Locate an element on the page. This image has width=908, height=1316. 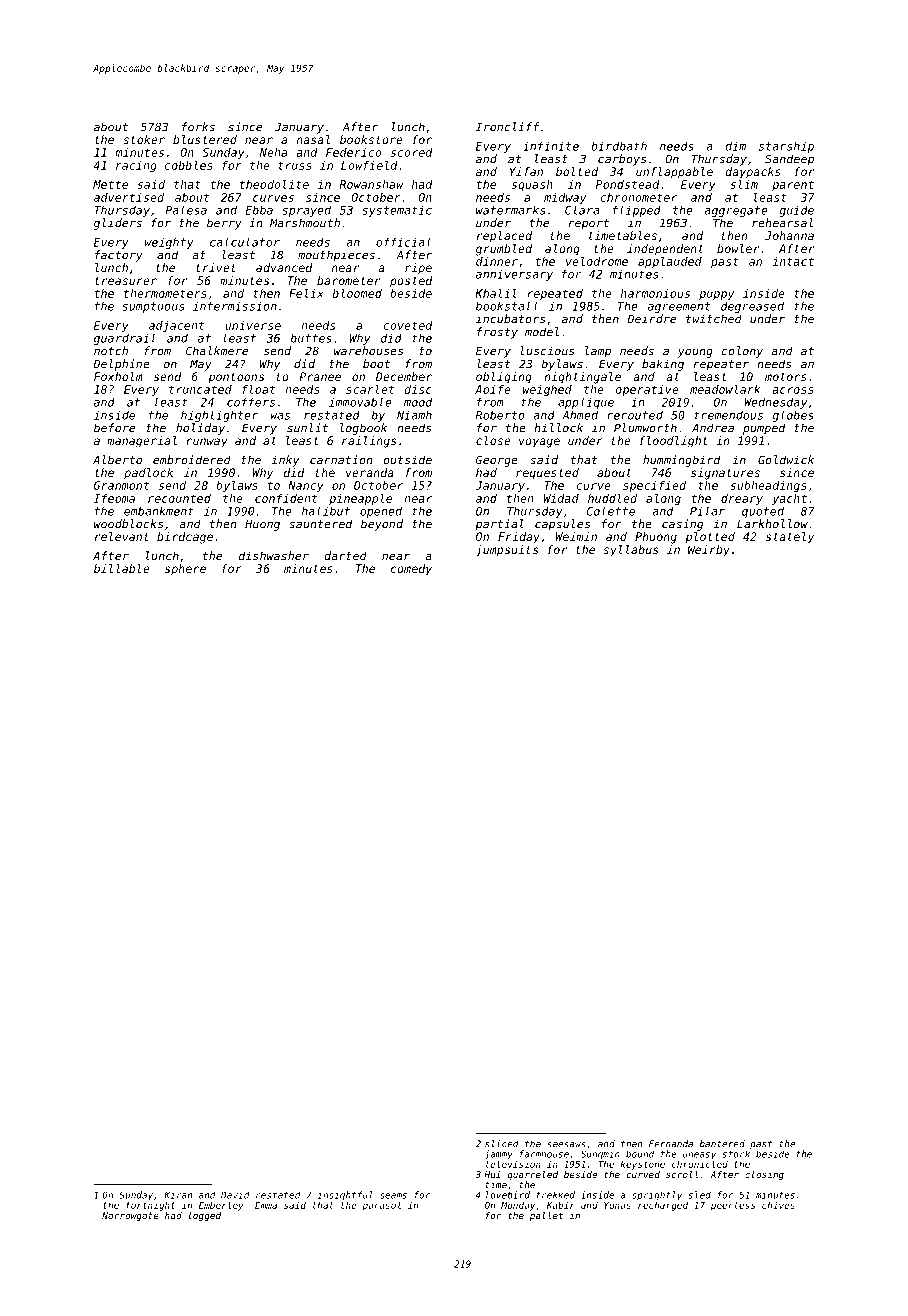
forks is located at coordinates (198, 127).
